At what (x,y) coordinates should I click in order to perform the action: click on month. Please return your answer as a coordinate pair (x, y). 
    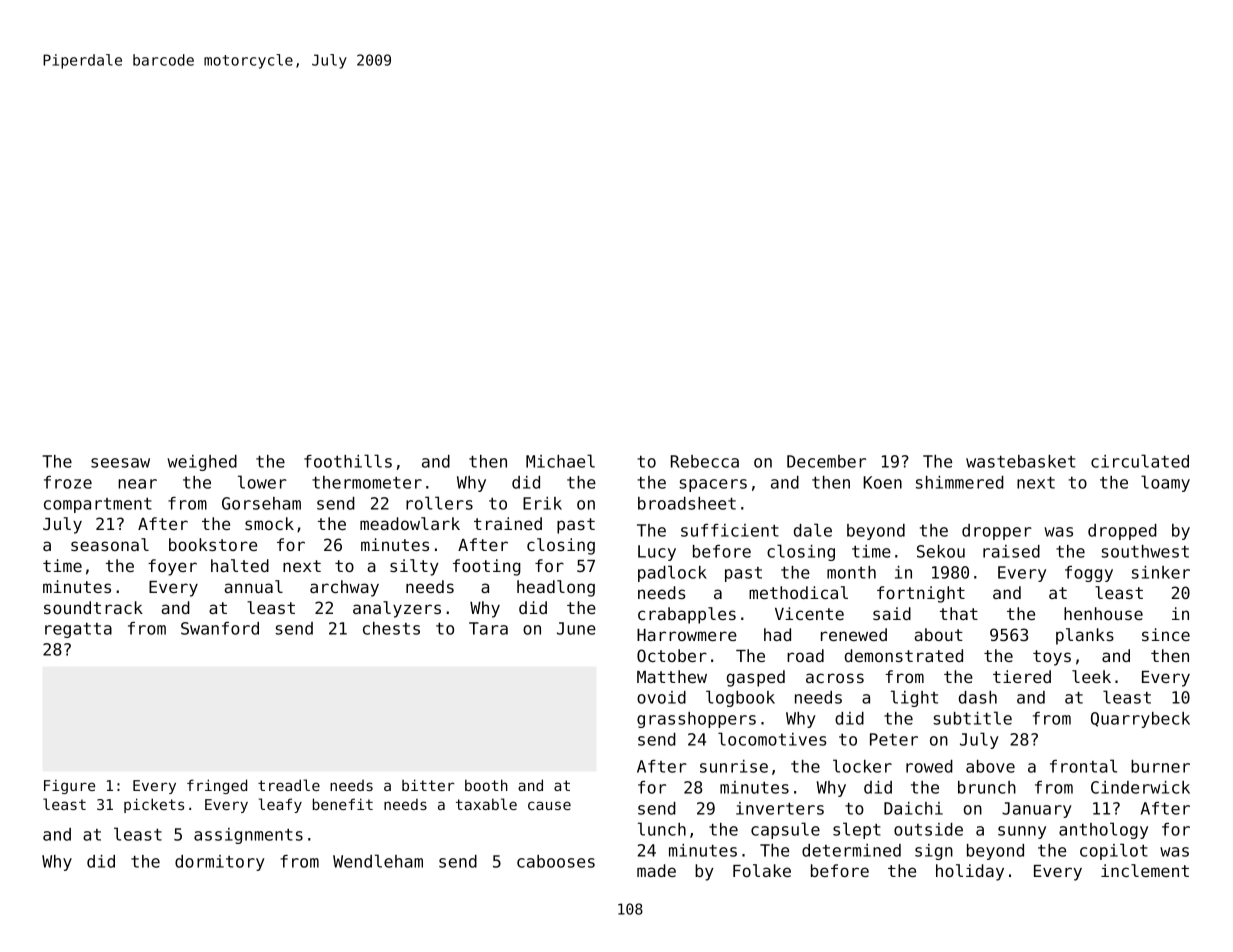
    Looking at the image, I should click on (851, 572).
